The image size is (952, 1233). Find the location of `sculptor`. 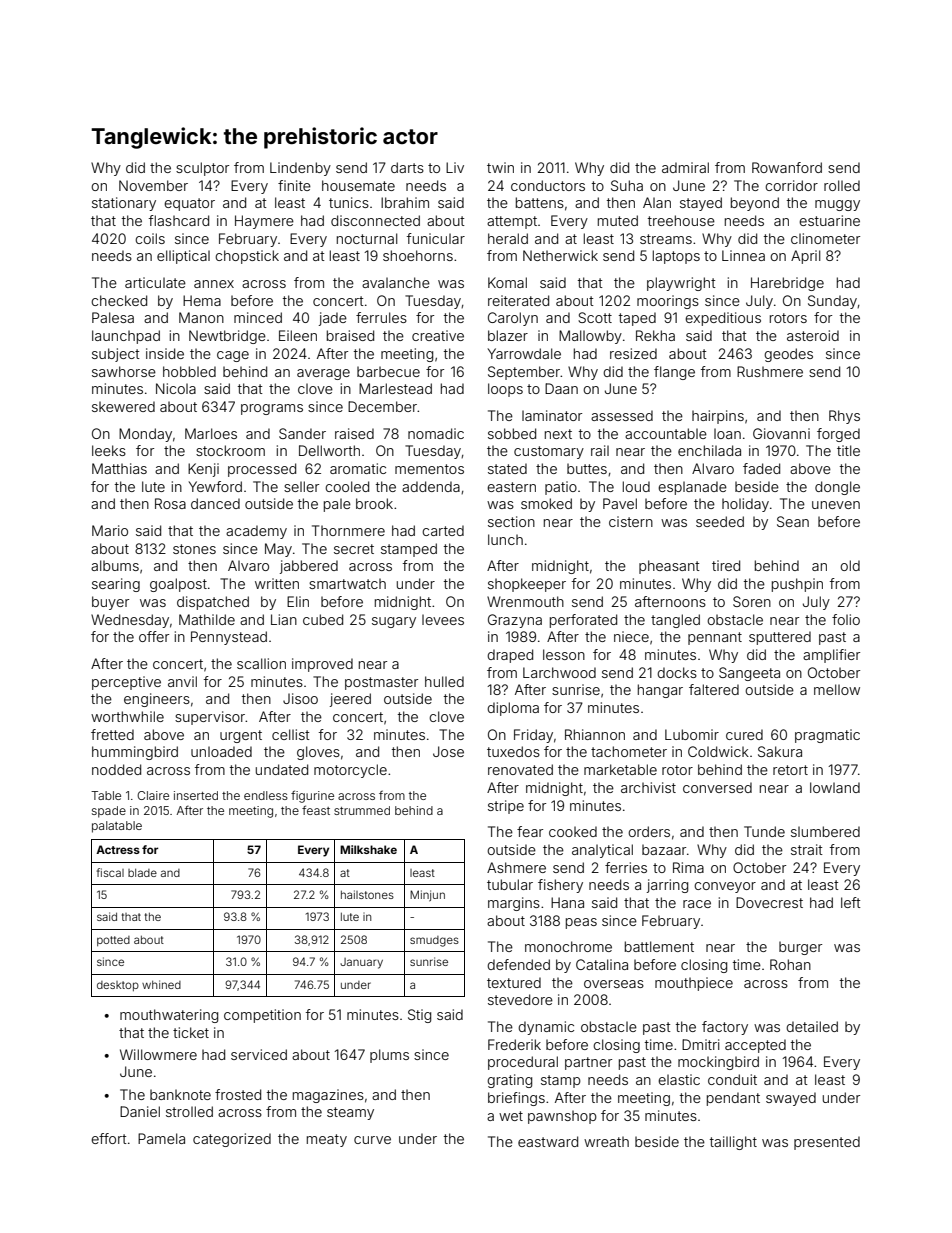

sculptor is located at coordinates (202, 169).
